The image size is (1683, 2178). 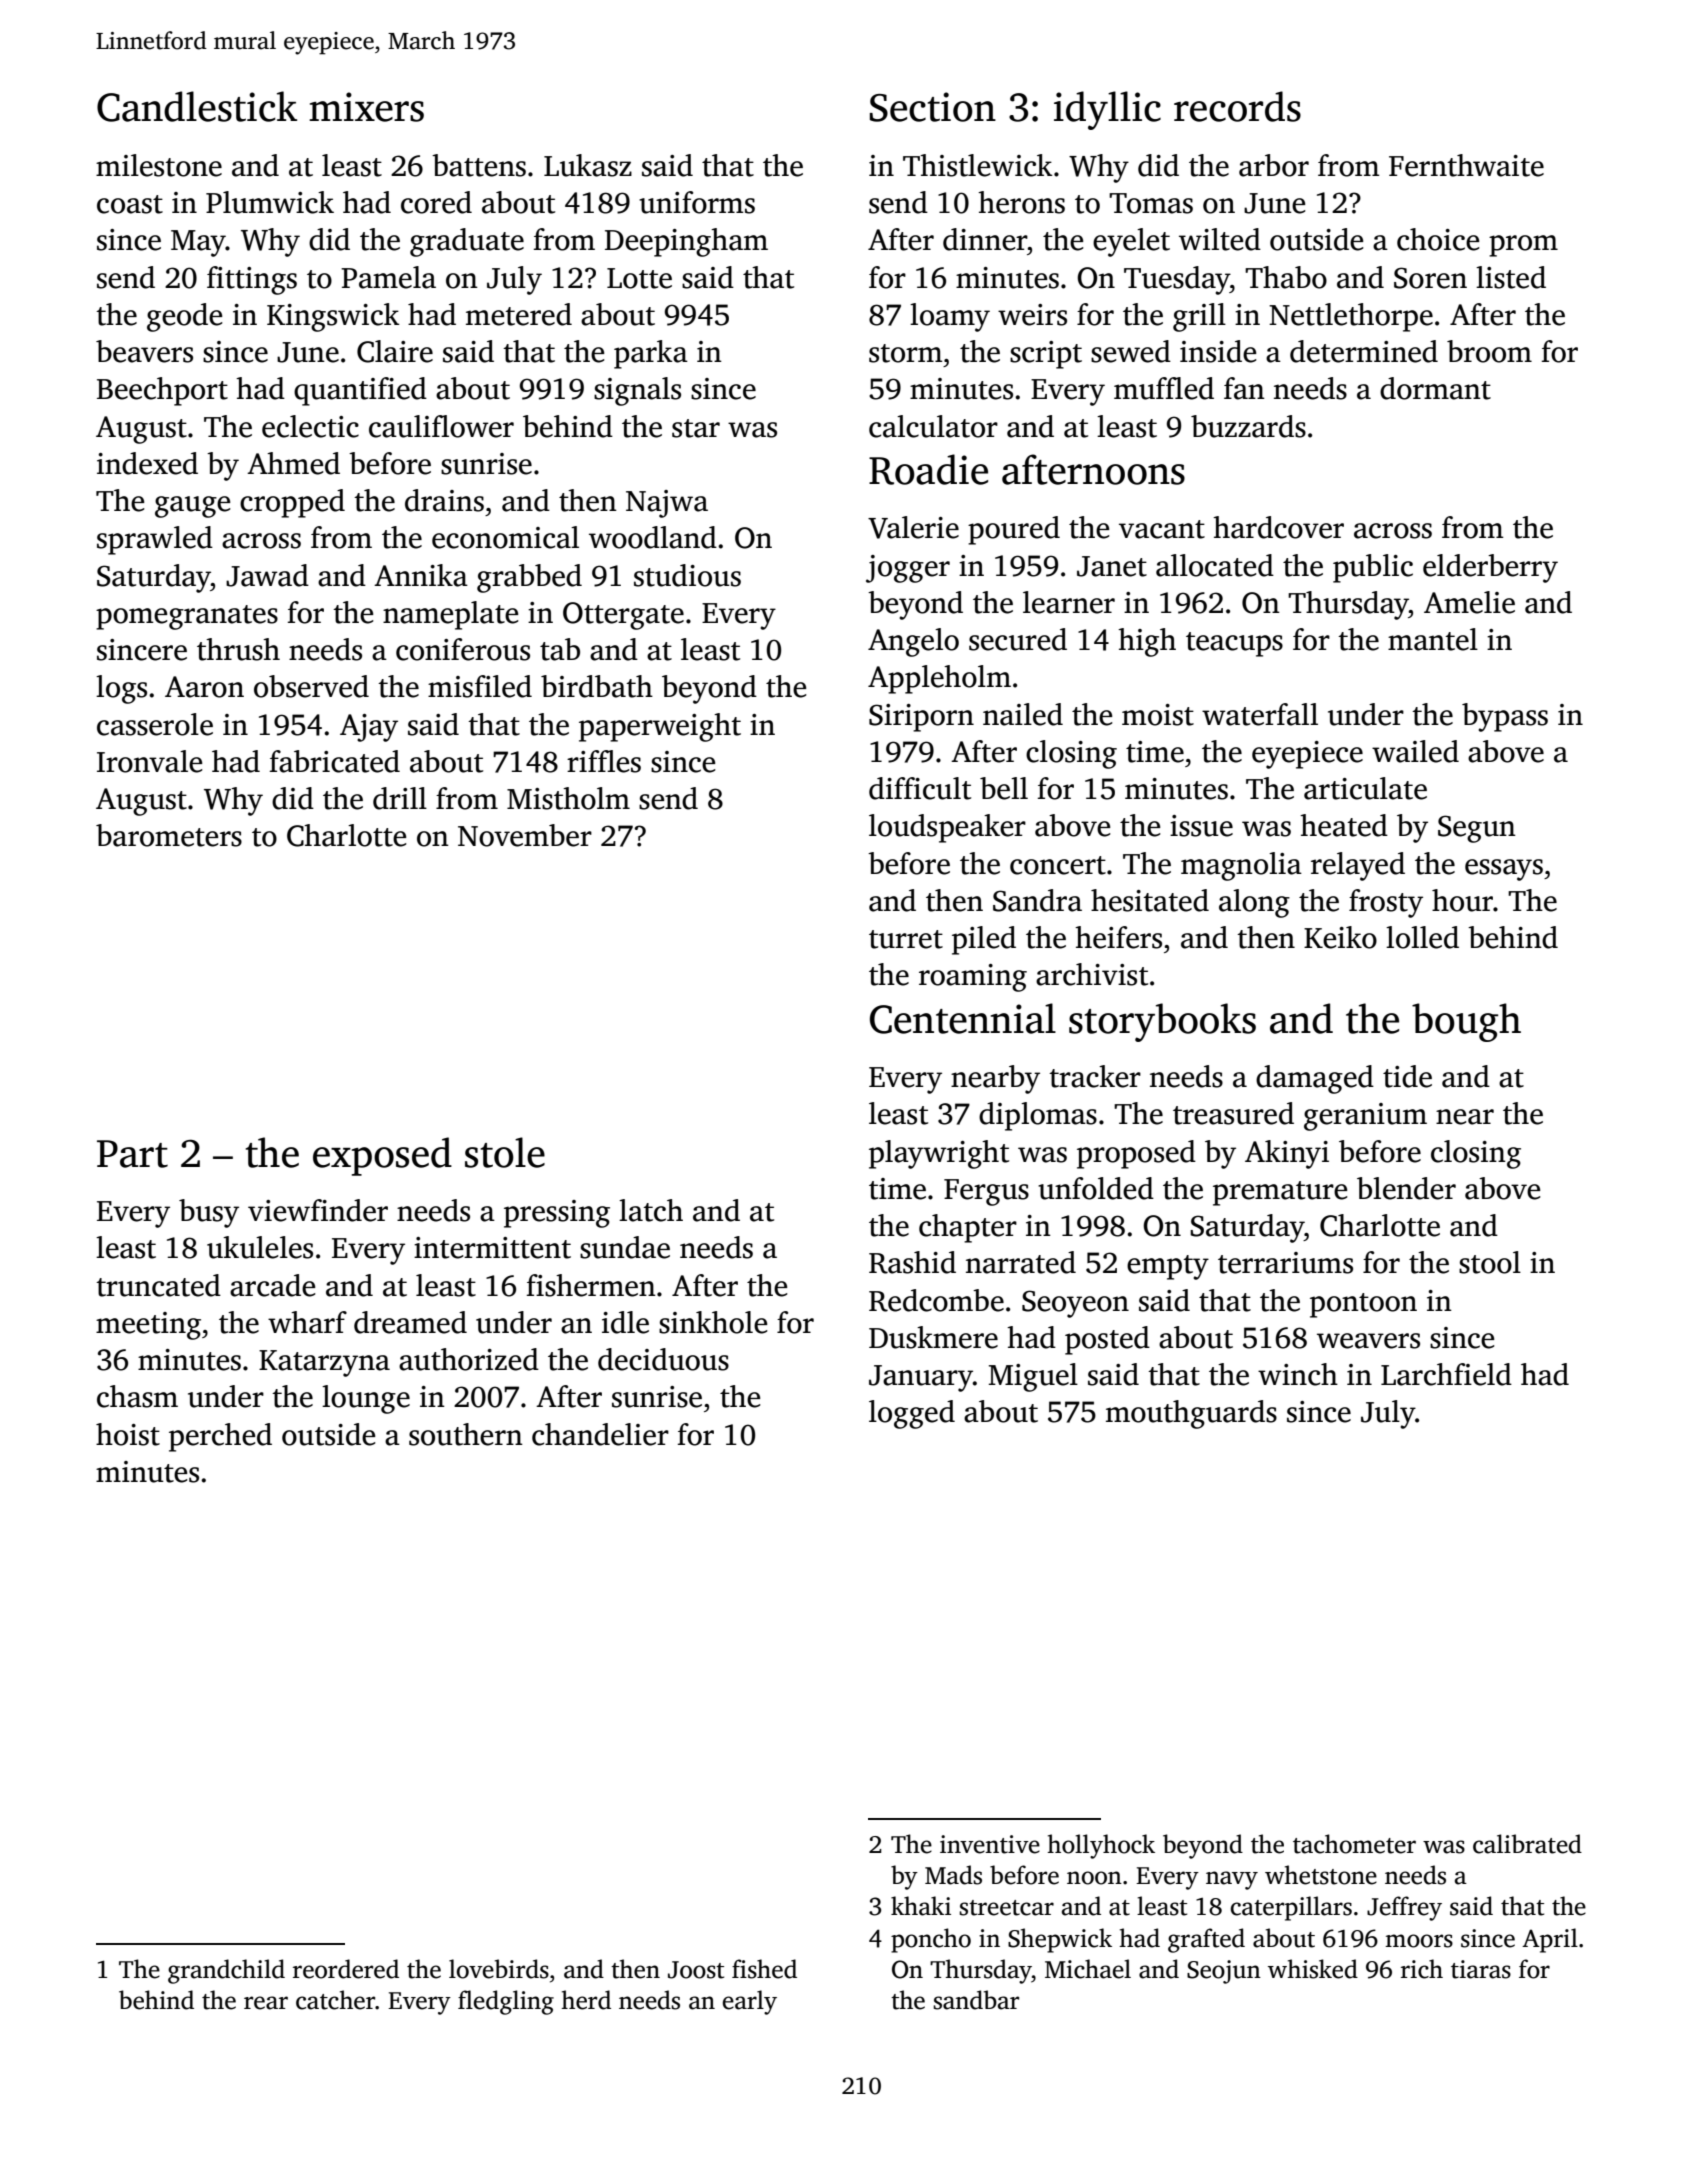 I want to click on latch, so click(x=651, y=1210).
